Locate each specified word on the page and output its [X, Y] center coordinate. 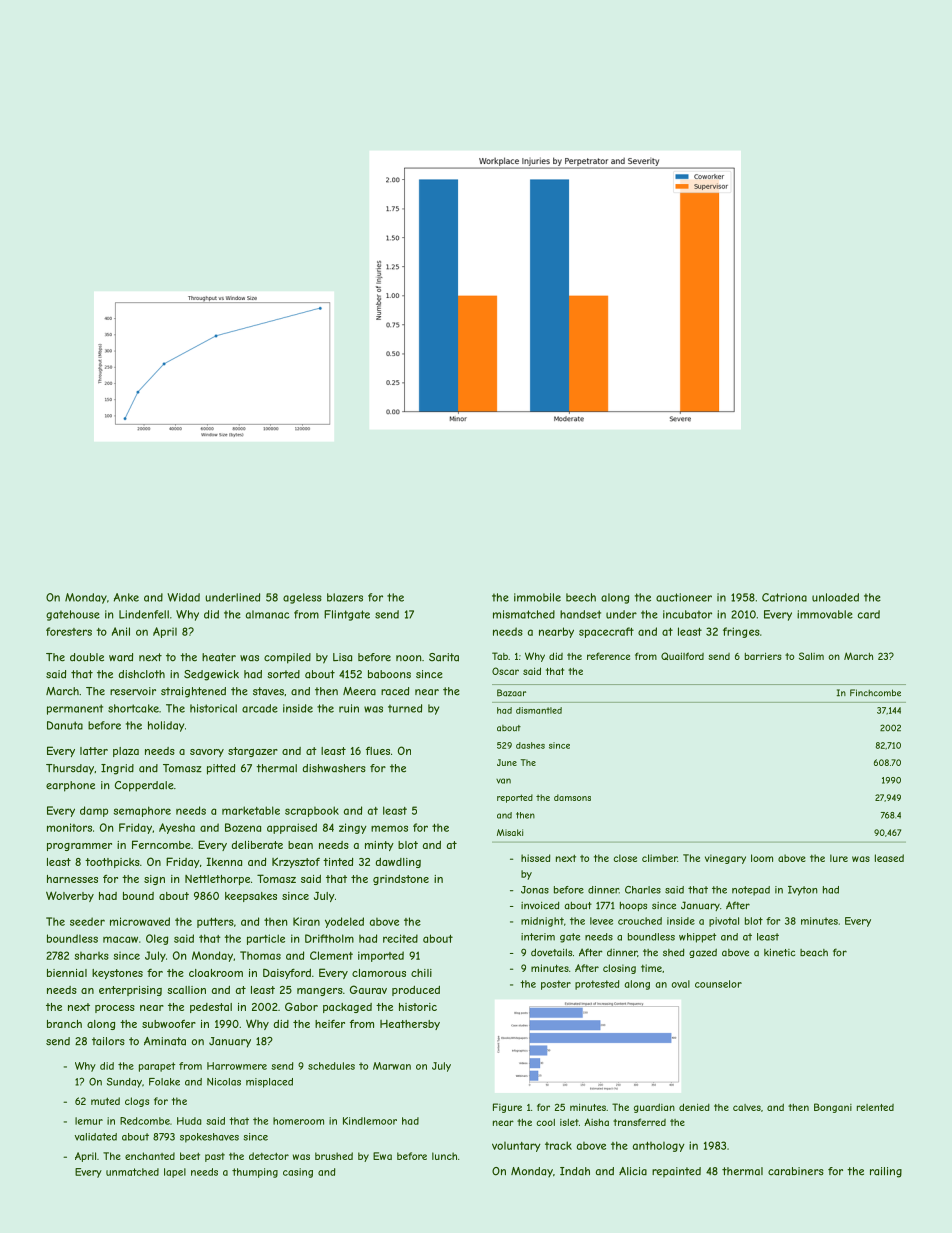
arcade [260, 708]
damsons [572, 797]
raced [395, 691]
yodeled [344, 922]
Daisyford [287, 973]
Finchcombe [875, 693]
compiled [287, 658]
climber [660, 858]
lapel [175, 1173]
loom [762, 858]
